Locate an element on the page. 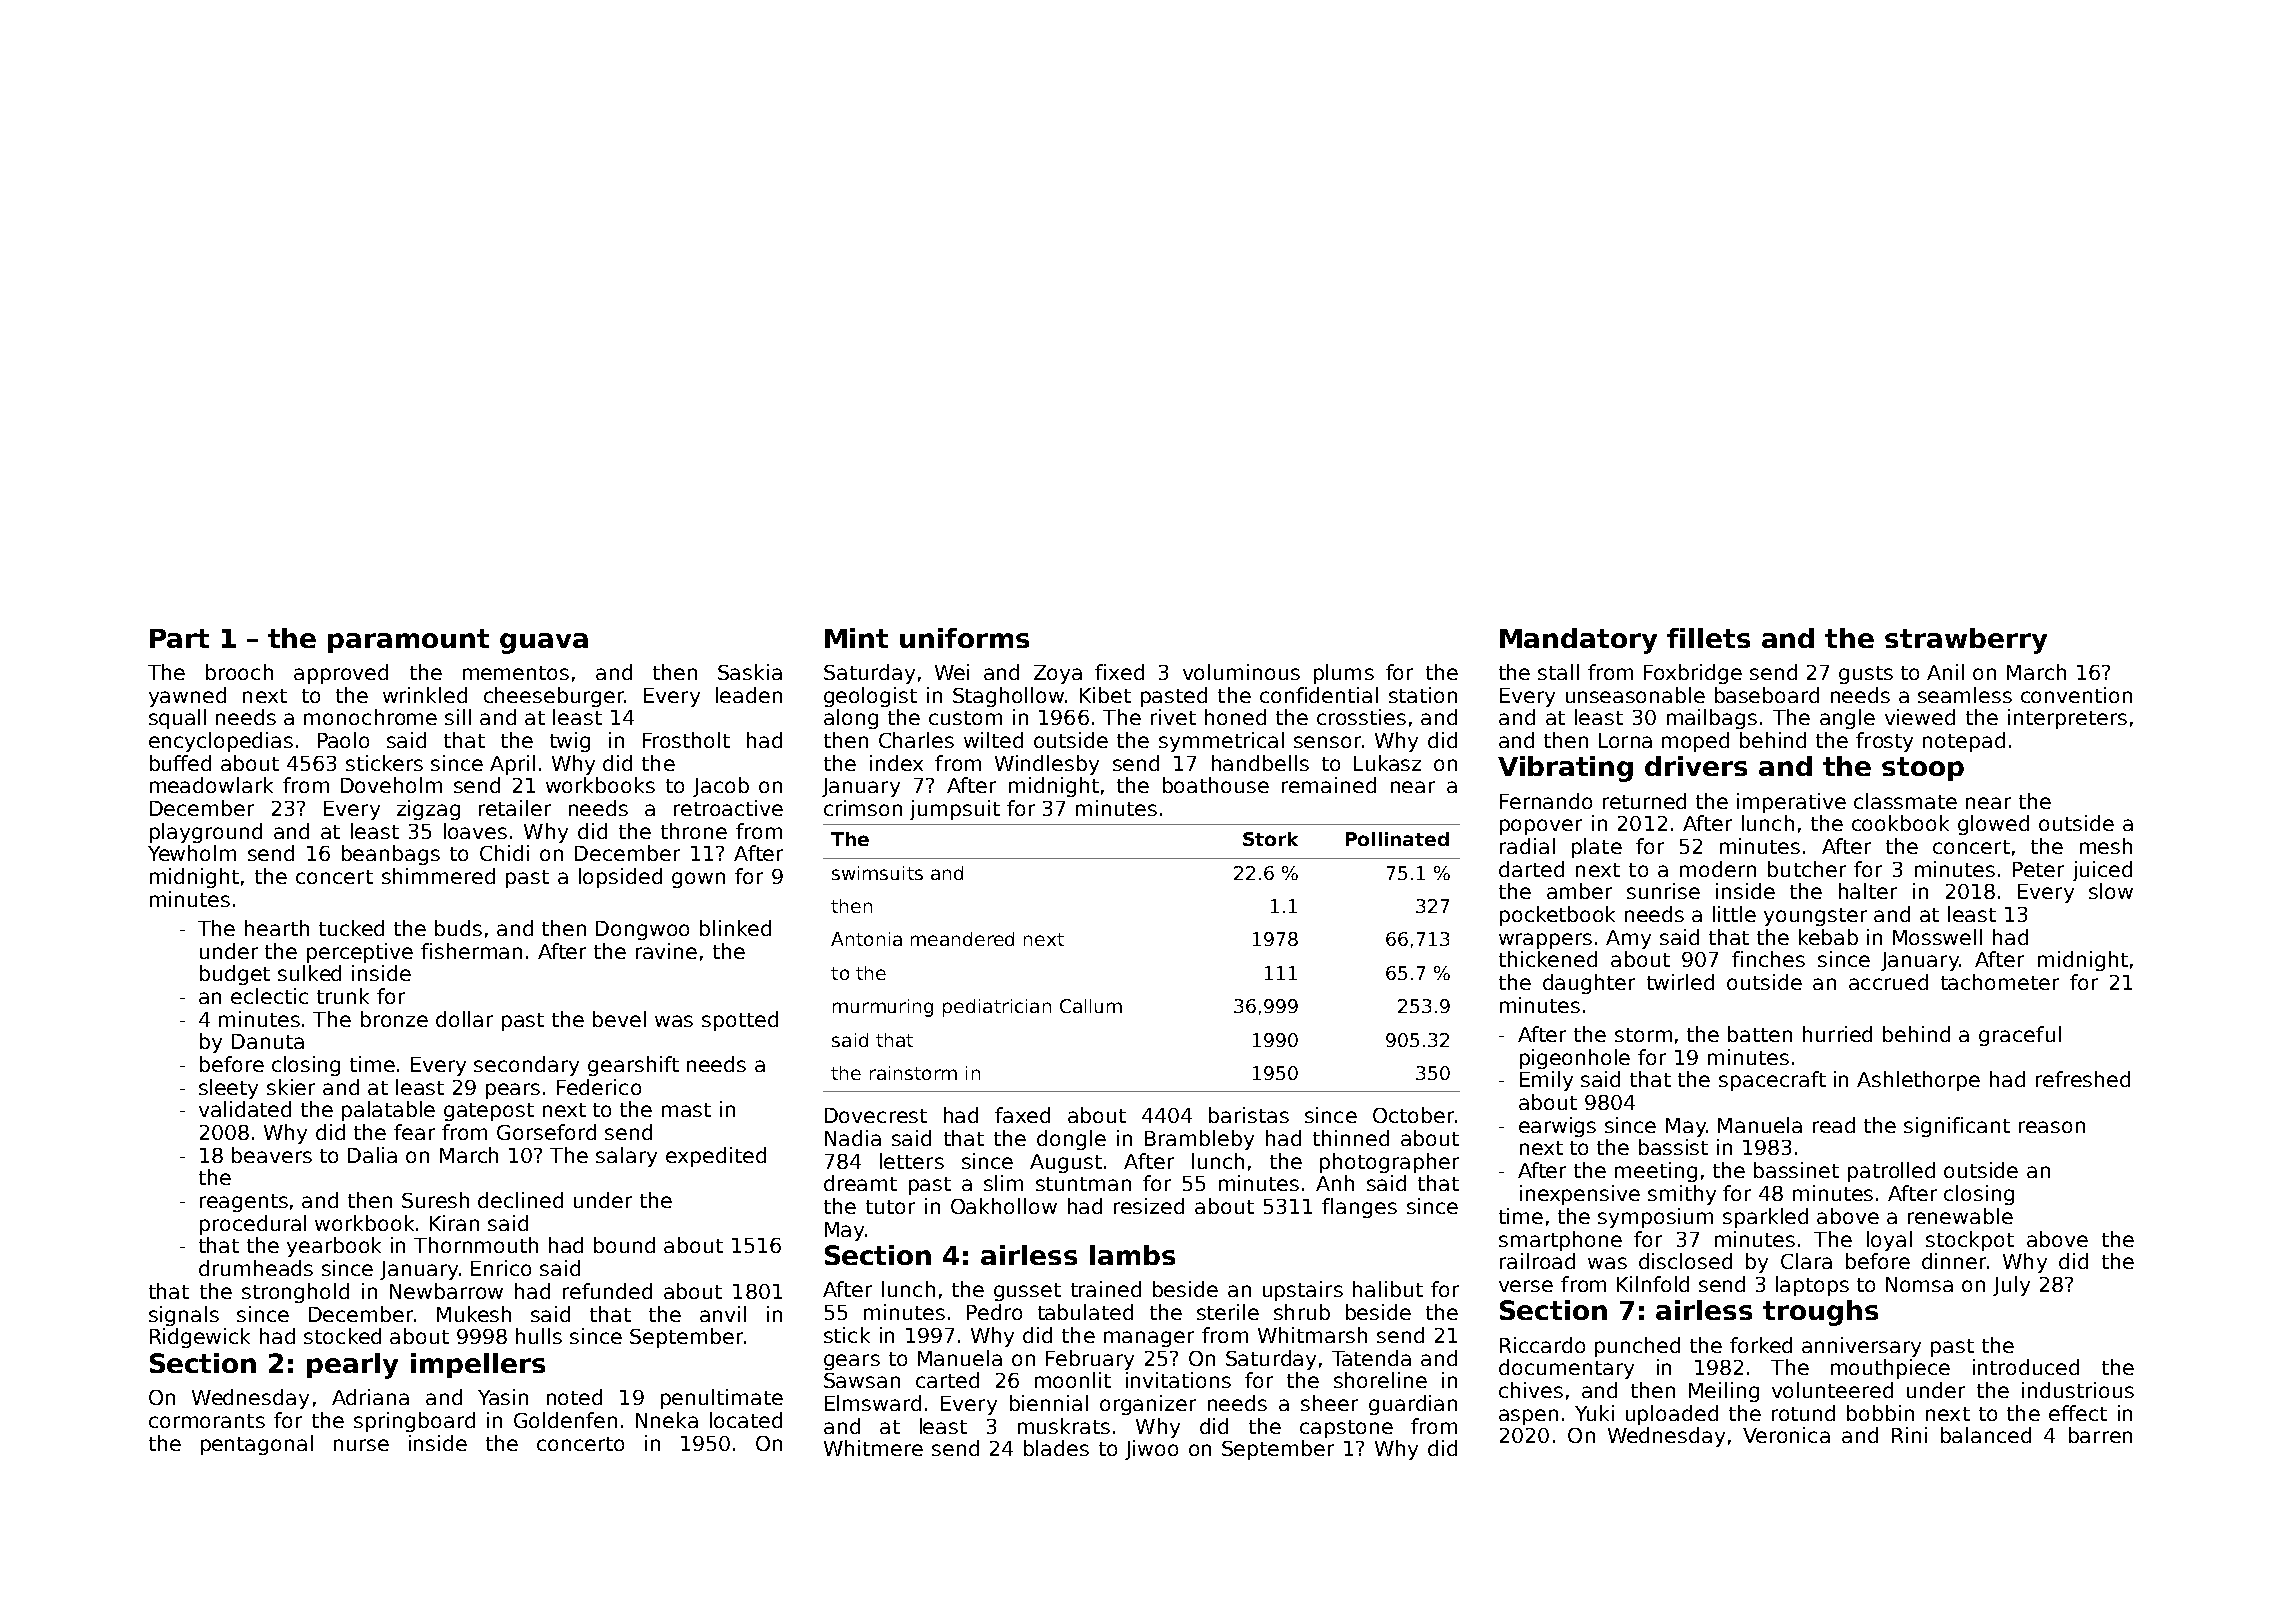 Image resolution: width=2282 pixels, height=1614 pixels. balanced is located at coordinates (1986, 1435).
